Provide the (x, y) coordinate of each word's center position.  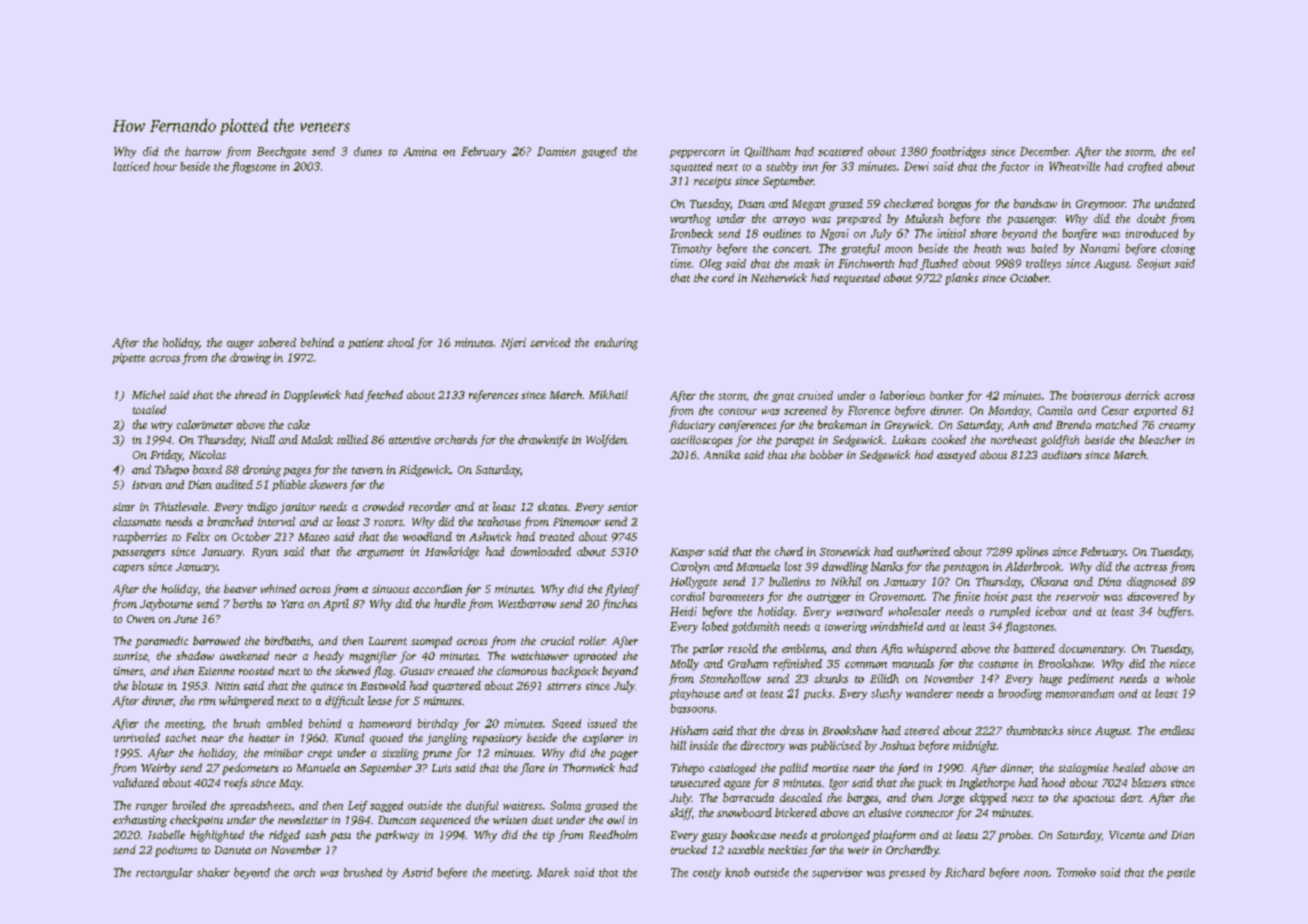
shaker (213, 872)
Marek (553, 872)
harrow (203, 151)
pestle (1181, 873)
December (1044, 151)
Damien (556, 151)
